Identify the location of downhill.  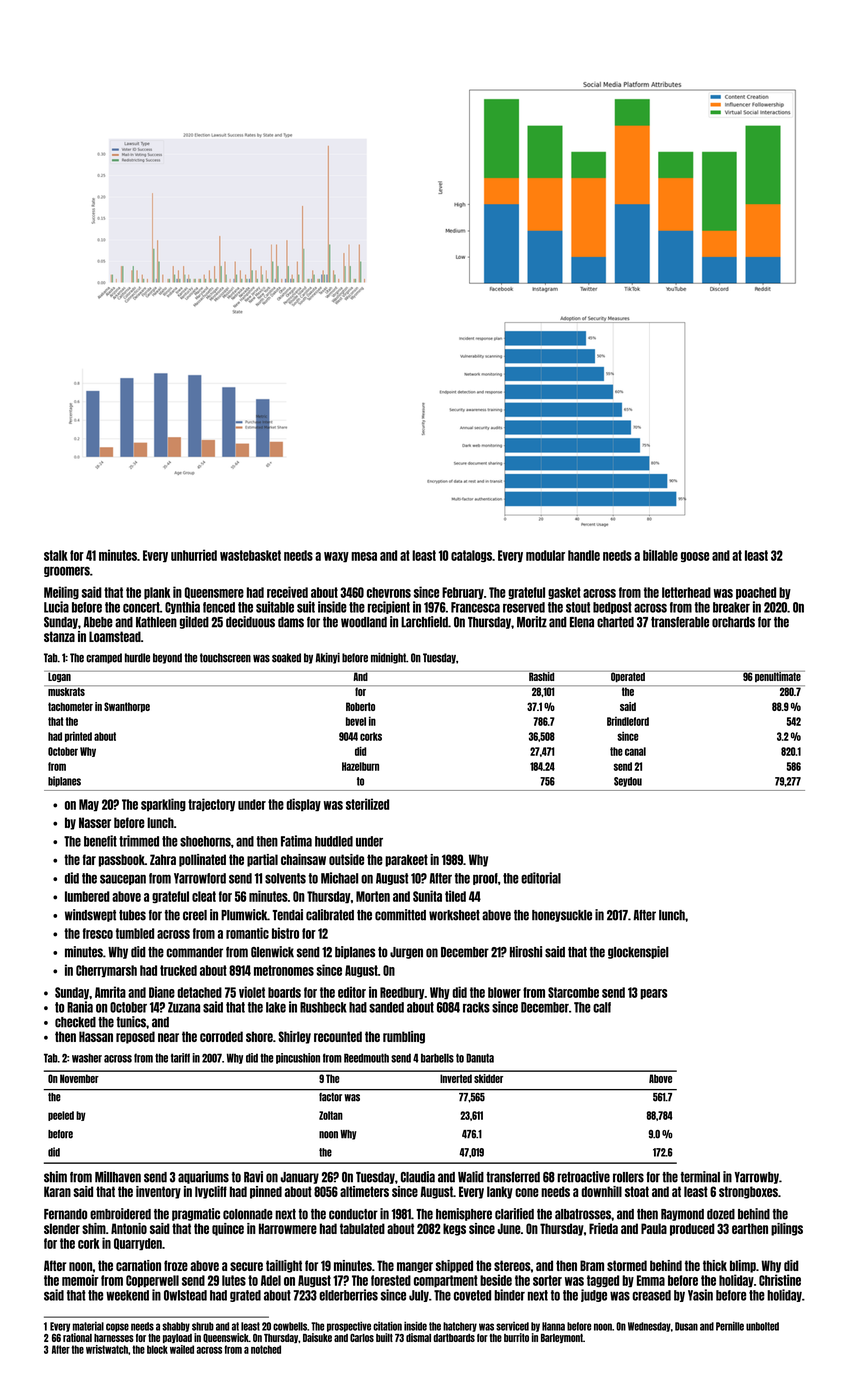
(602, 1191).
